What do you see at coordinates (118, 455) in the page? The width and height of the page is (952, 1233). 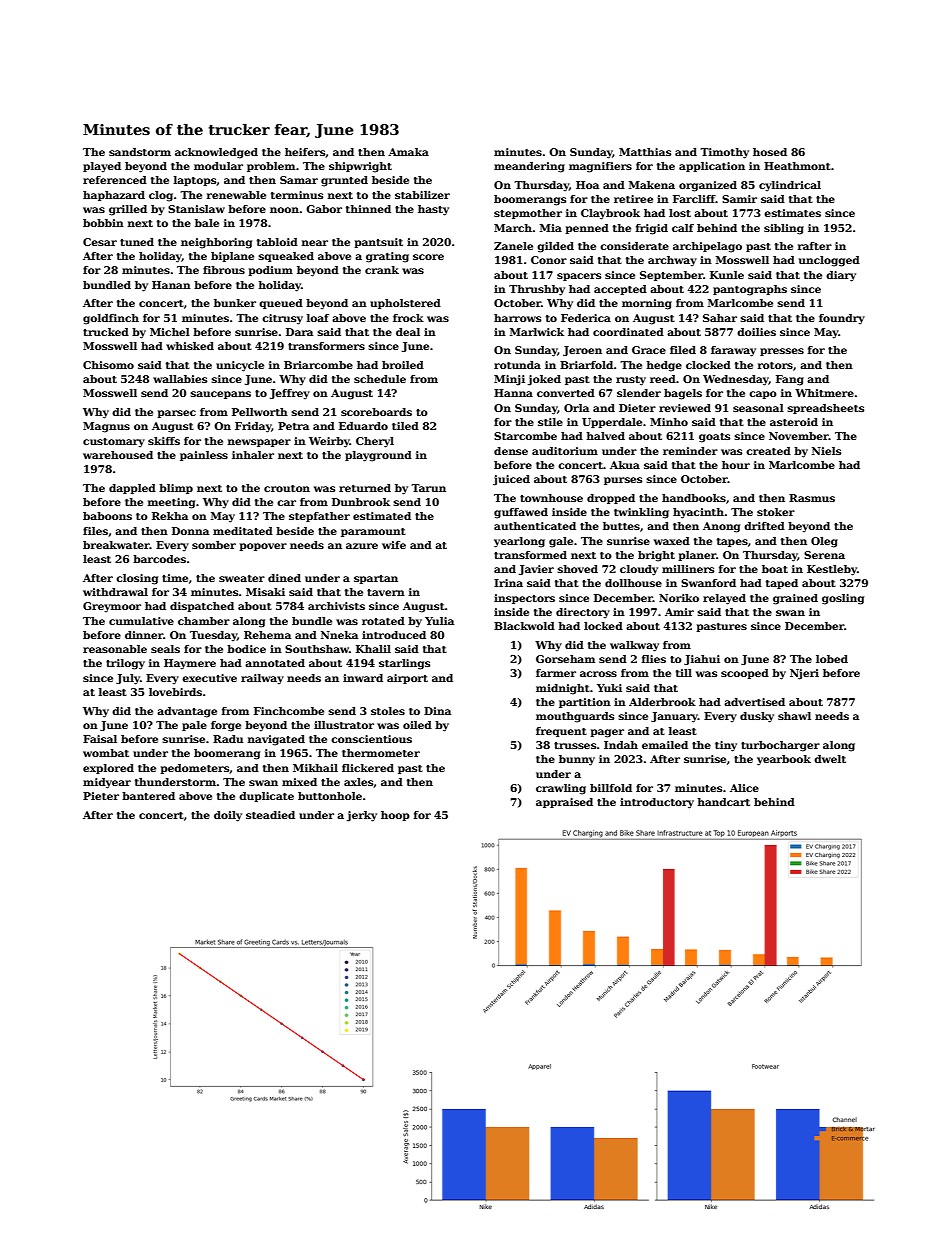 I see `warehoused` at bounding box center [118, 455].
